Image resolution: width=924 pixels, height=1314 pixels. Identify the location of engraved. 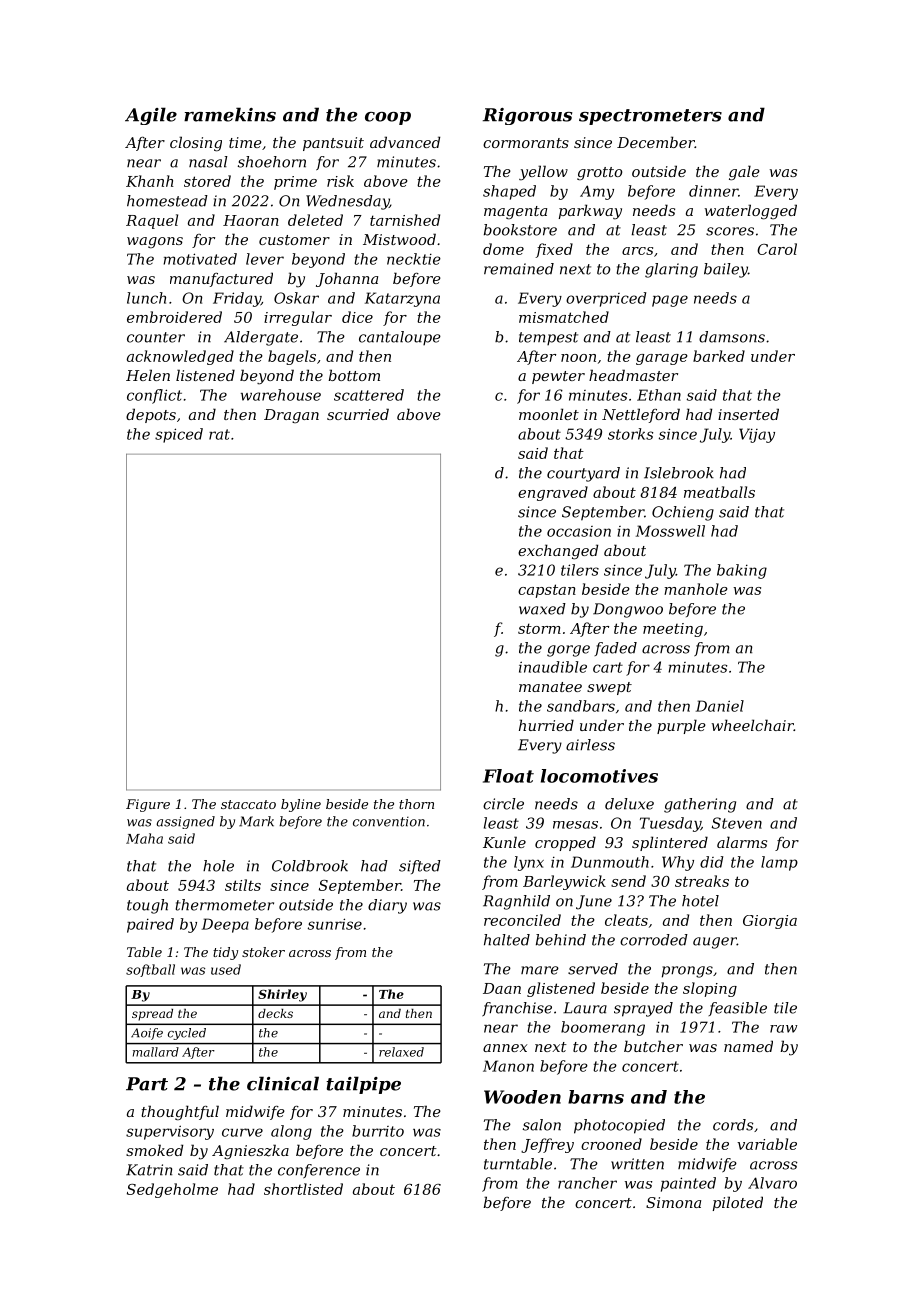
(553, 493).
